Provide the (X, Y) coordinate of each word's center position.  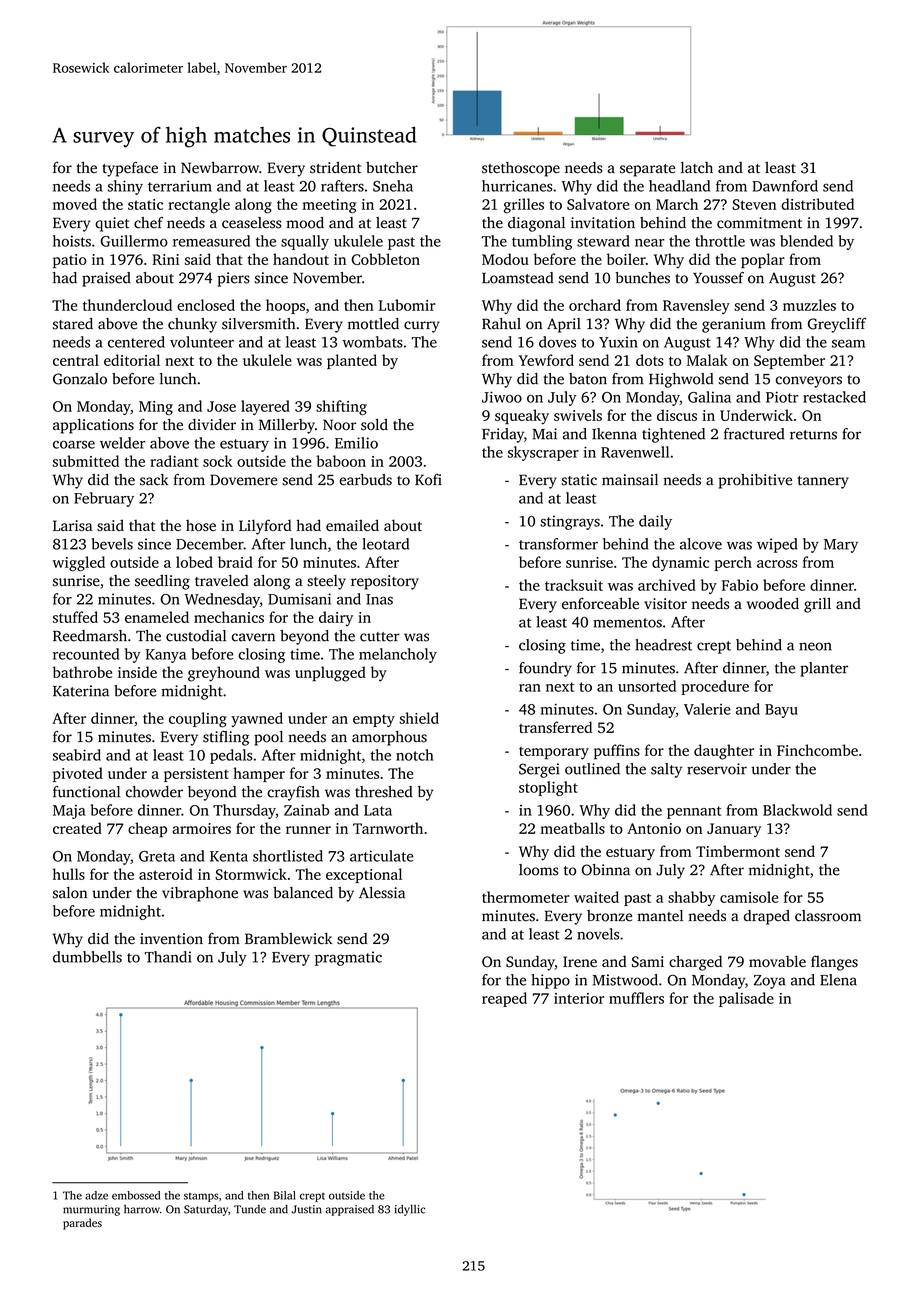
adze (96, 1195)
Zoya (770, 982)
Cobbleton (385, 259)
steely (326, 582)
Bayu (781, 711)
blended (806, 241)
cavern (253, 637)
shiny (125, 187)
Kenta (229, 856)
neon (815, 646)
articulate (382, 856)
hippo (550, 981)
